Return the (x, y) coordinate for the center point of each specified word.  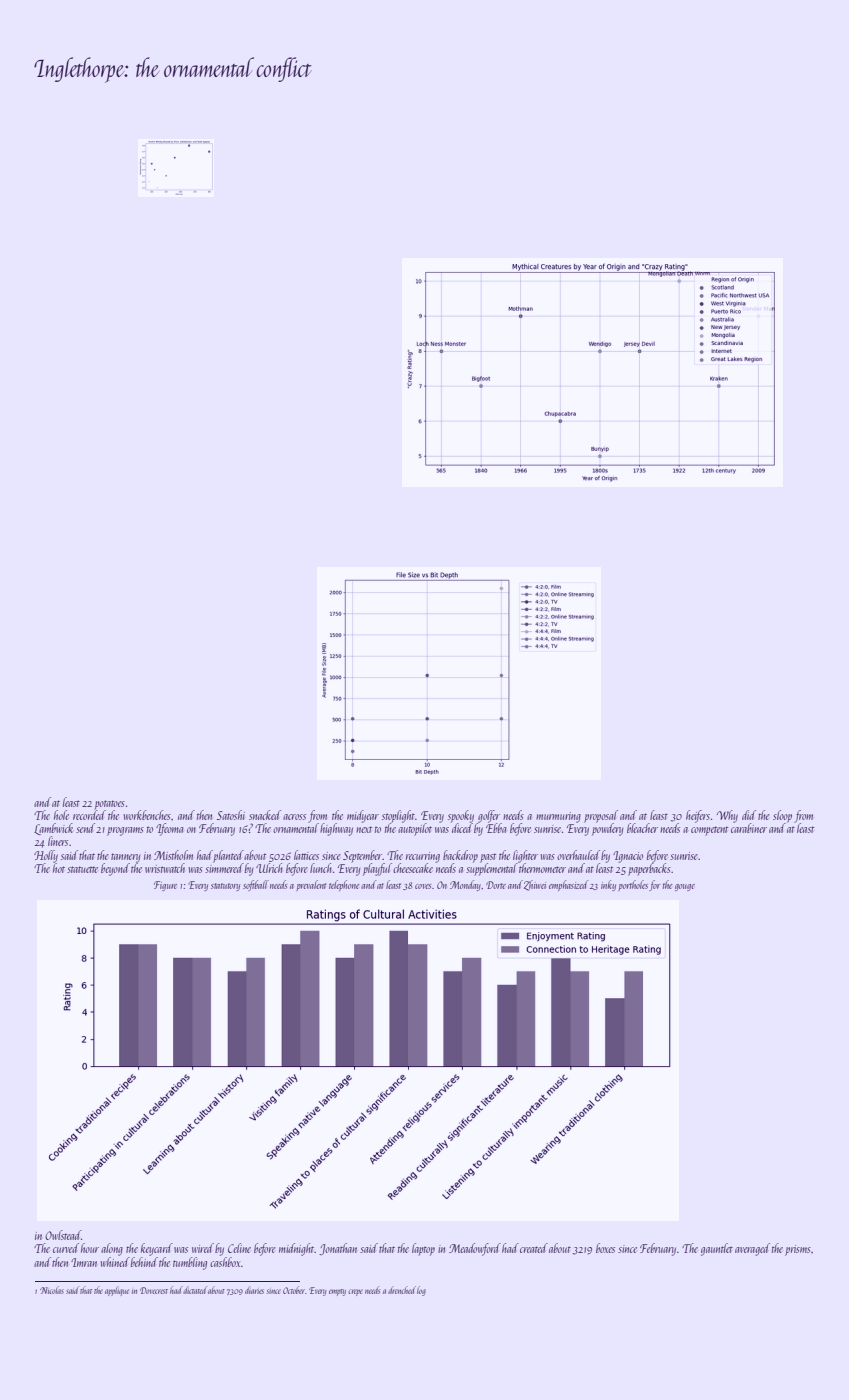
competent (710, 831)
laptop (423, 1249)
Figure (165, 886)
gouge (685, 887)
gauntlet (717, 1249)
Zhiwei (535, 885)
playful (377, 869)
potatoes (109, 805)
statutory (225, 887)
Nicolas (52, 1290)
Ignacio (628, 857)
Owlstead (63, 1235)
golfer (489, 816)
